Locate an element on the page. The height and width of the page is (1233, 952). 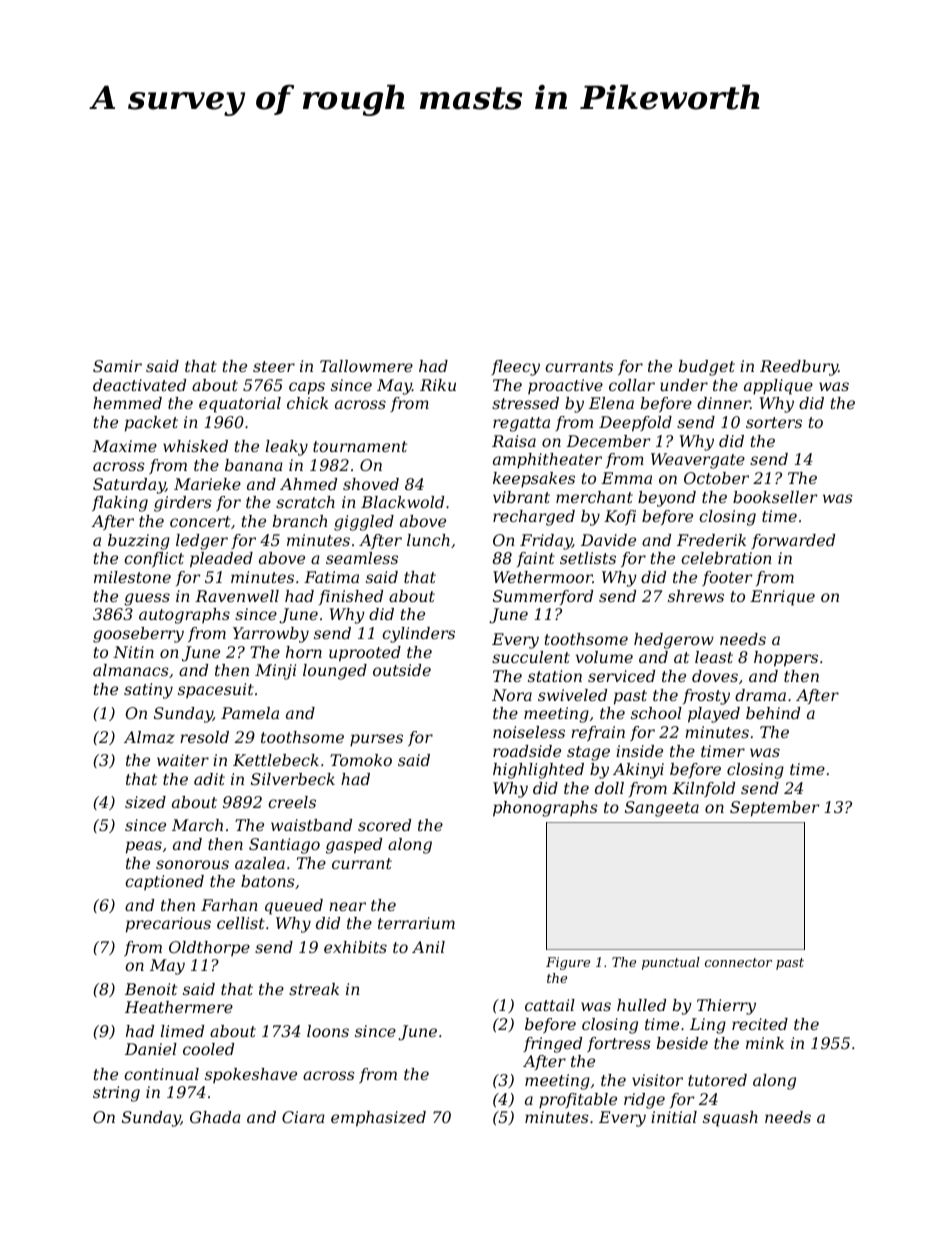
scored is located at coordinates (384, 825).
